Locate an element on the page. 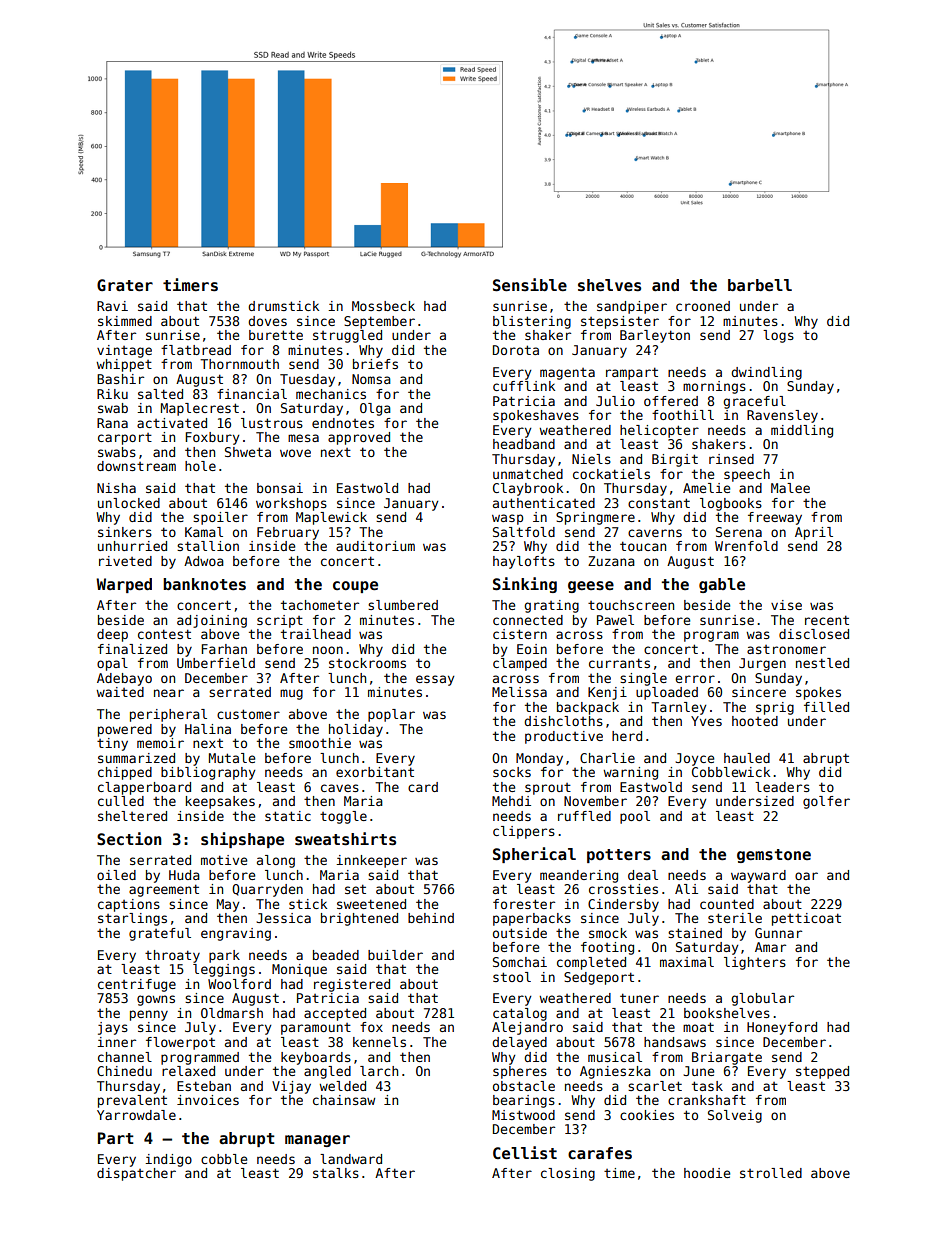 The width and height of the page is (952, 1233). blistering is located at coordinates (532, 322).
